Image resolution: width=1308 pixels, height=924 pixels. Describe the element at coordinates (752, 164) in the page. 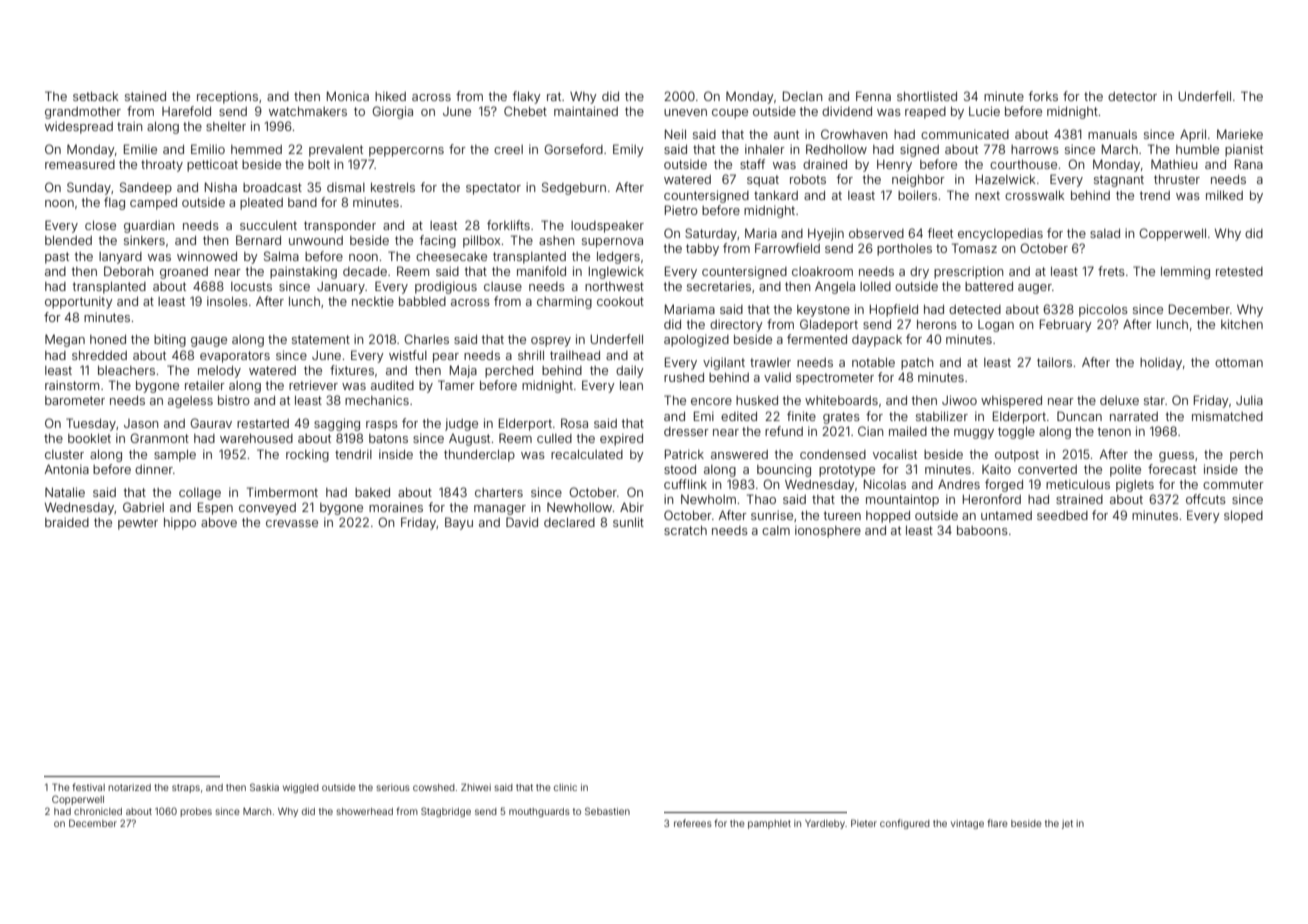

I see `staff` at that location.
